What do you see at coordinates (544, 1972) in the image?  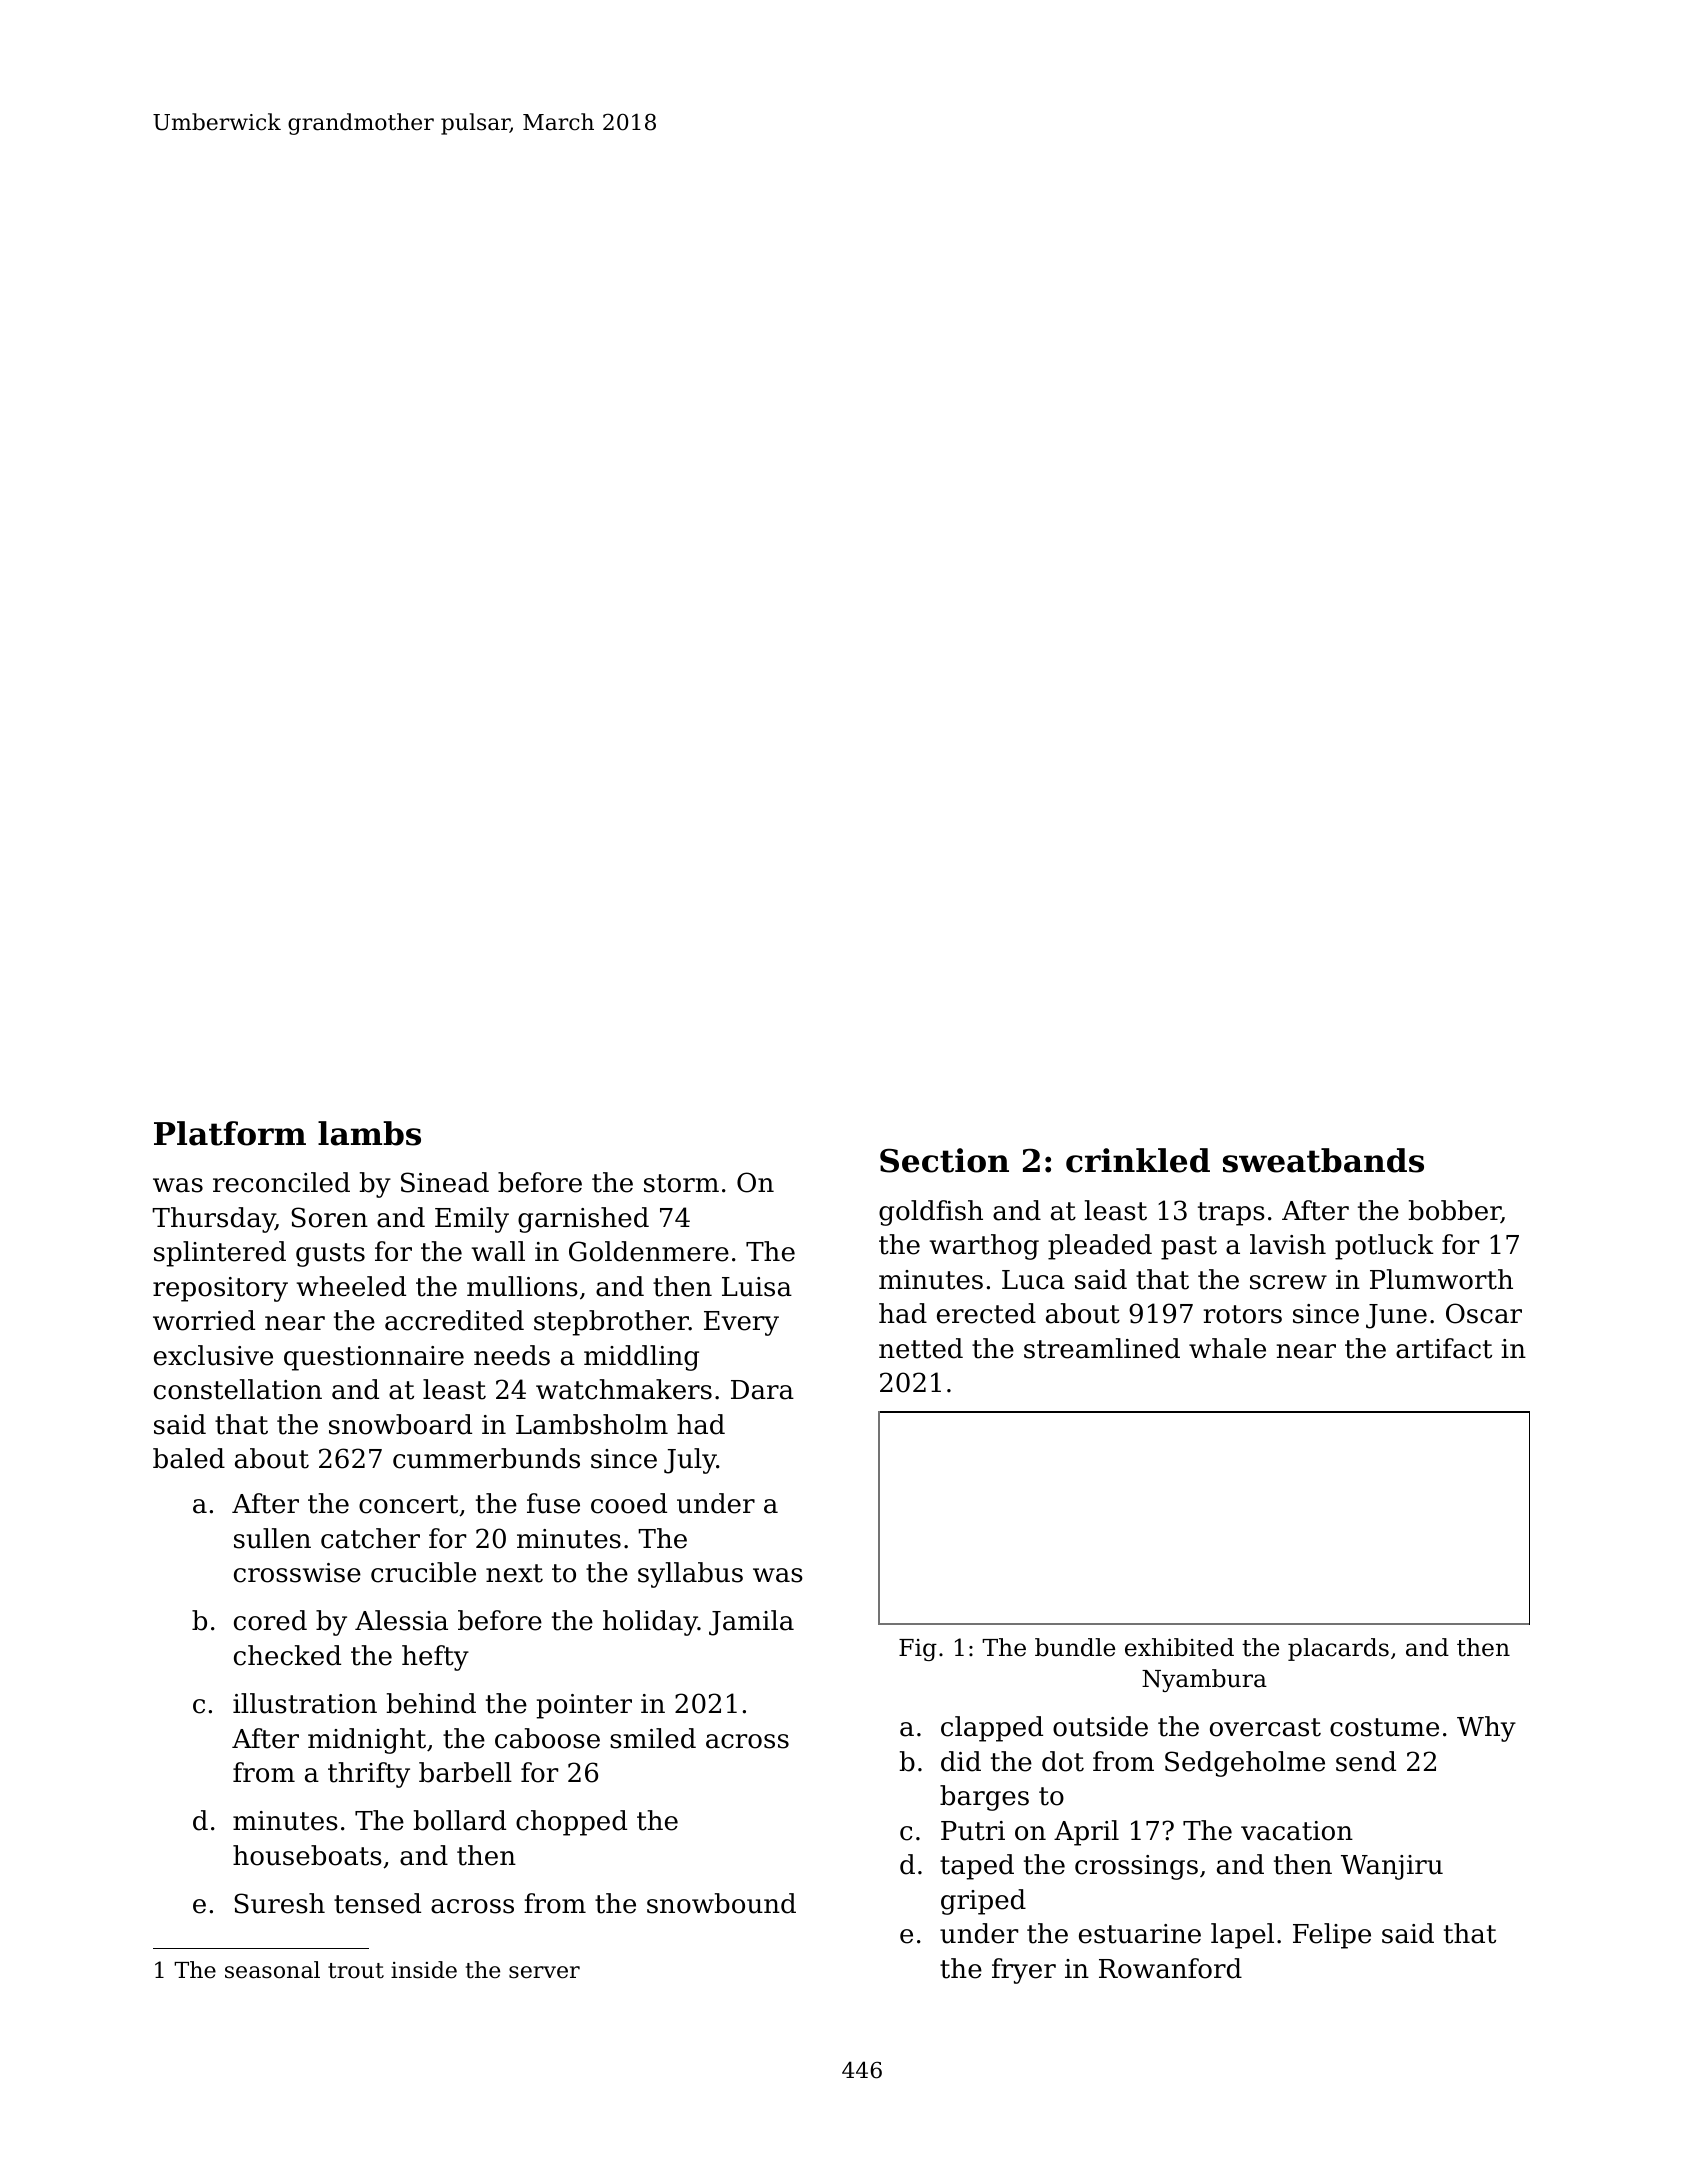 I see `server` at bounding box center [544, 1972].
